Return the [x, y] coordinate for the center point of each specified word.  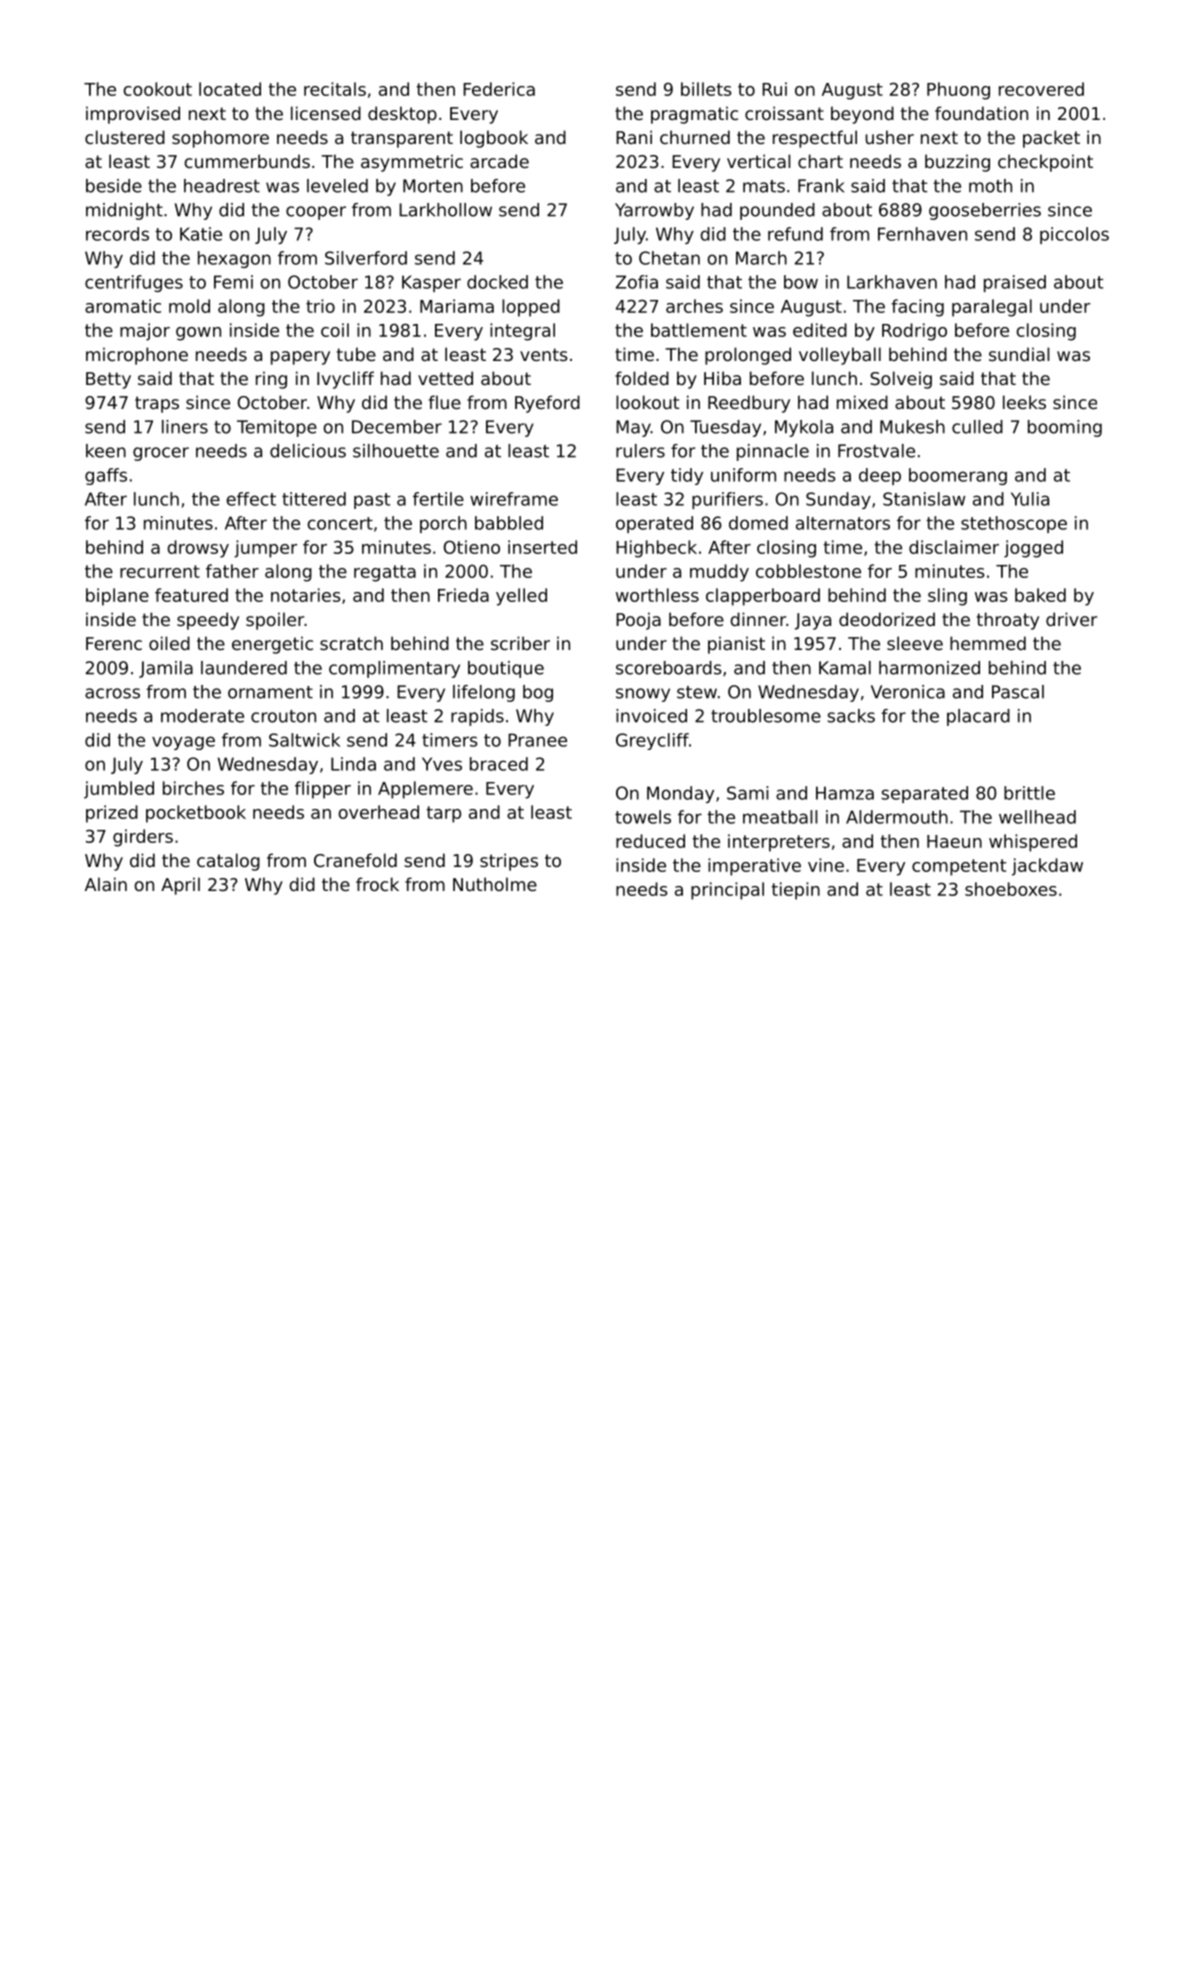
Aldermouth [897, 817]
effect [251, 499]
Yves [442, 764]
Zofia [637, 282]
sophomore [220, 139]
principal [727, 891]
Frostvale [876, 451]
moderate [202, 716]
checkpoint [1045, 163]
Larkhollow [445, 210]
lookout [647, 402]
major [145, 332]
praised [1015, 283]
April [180, 886]
